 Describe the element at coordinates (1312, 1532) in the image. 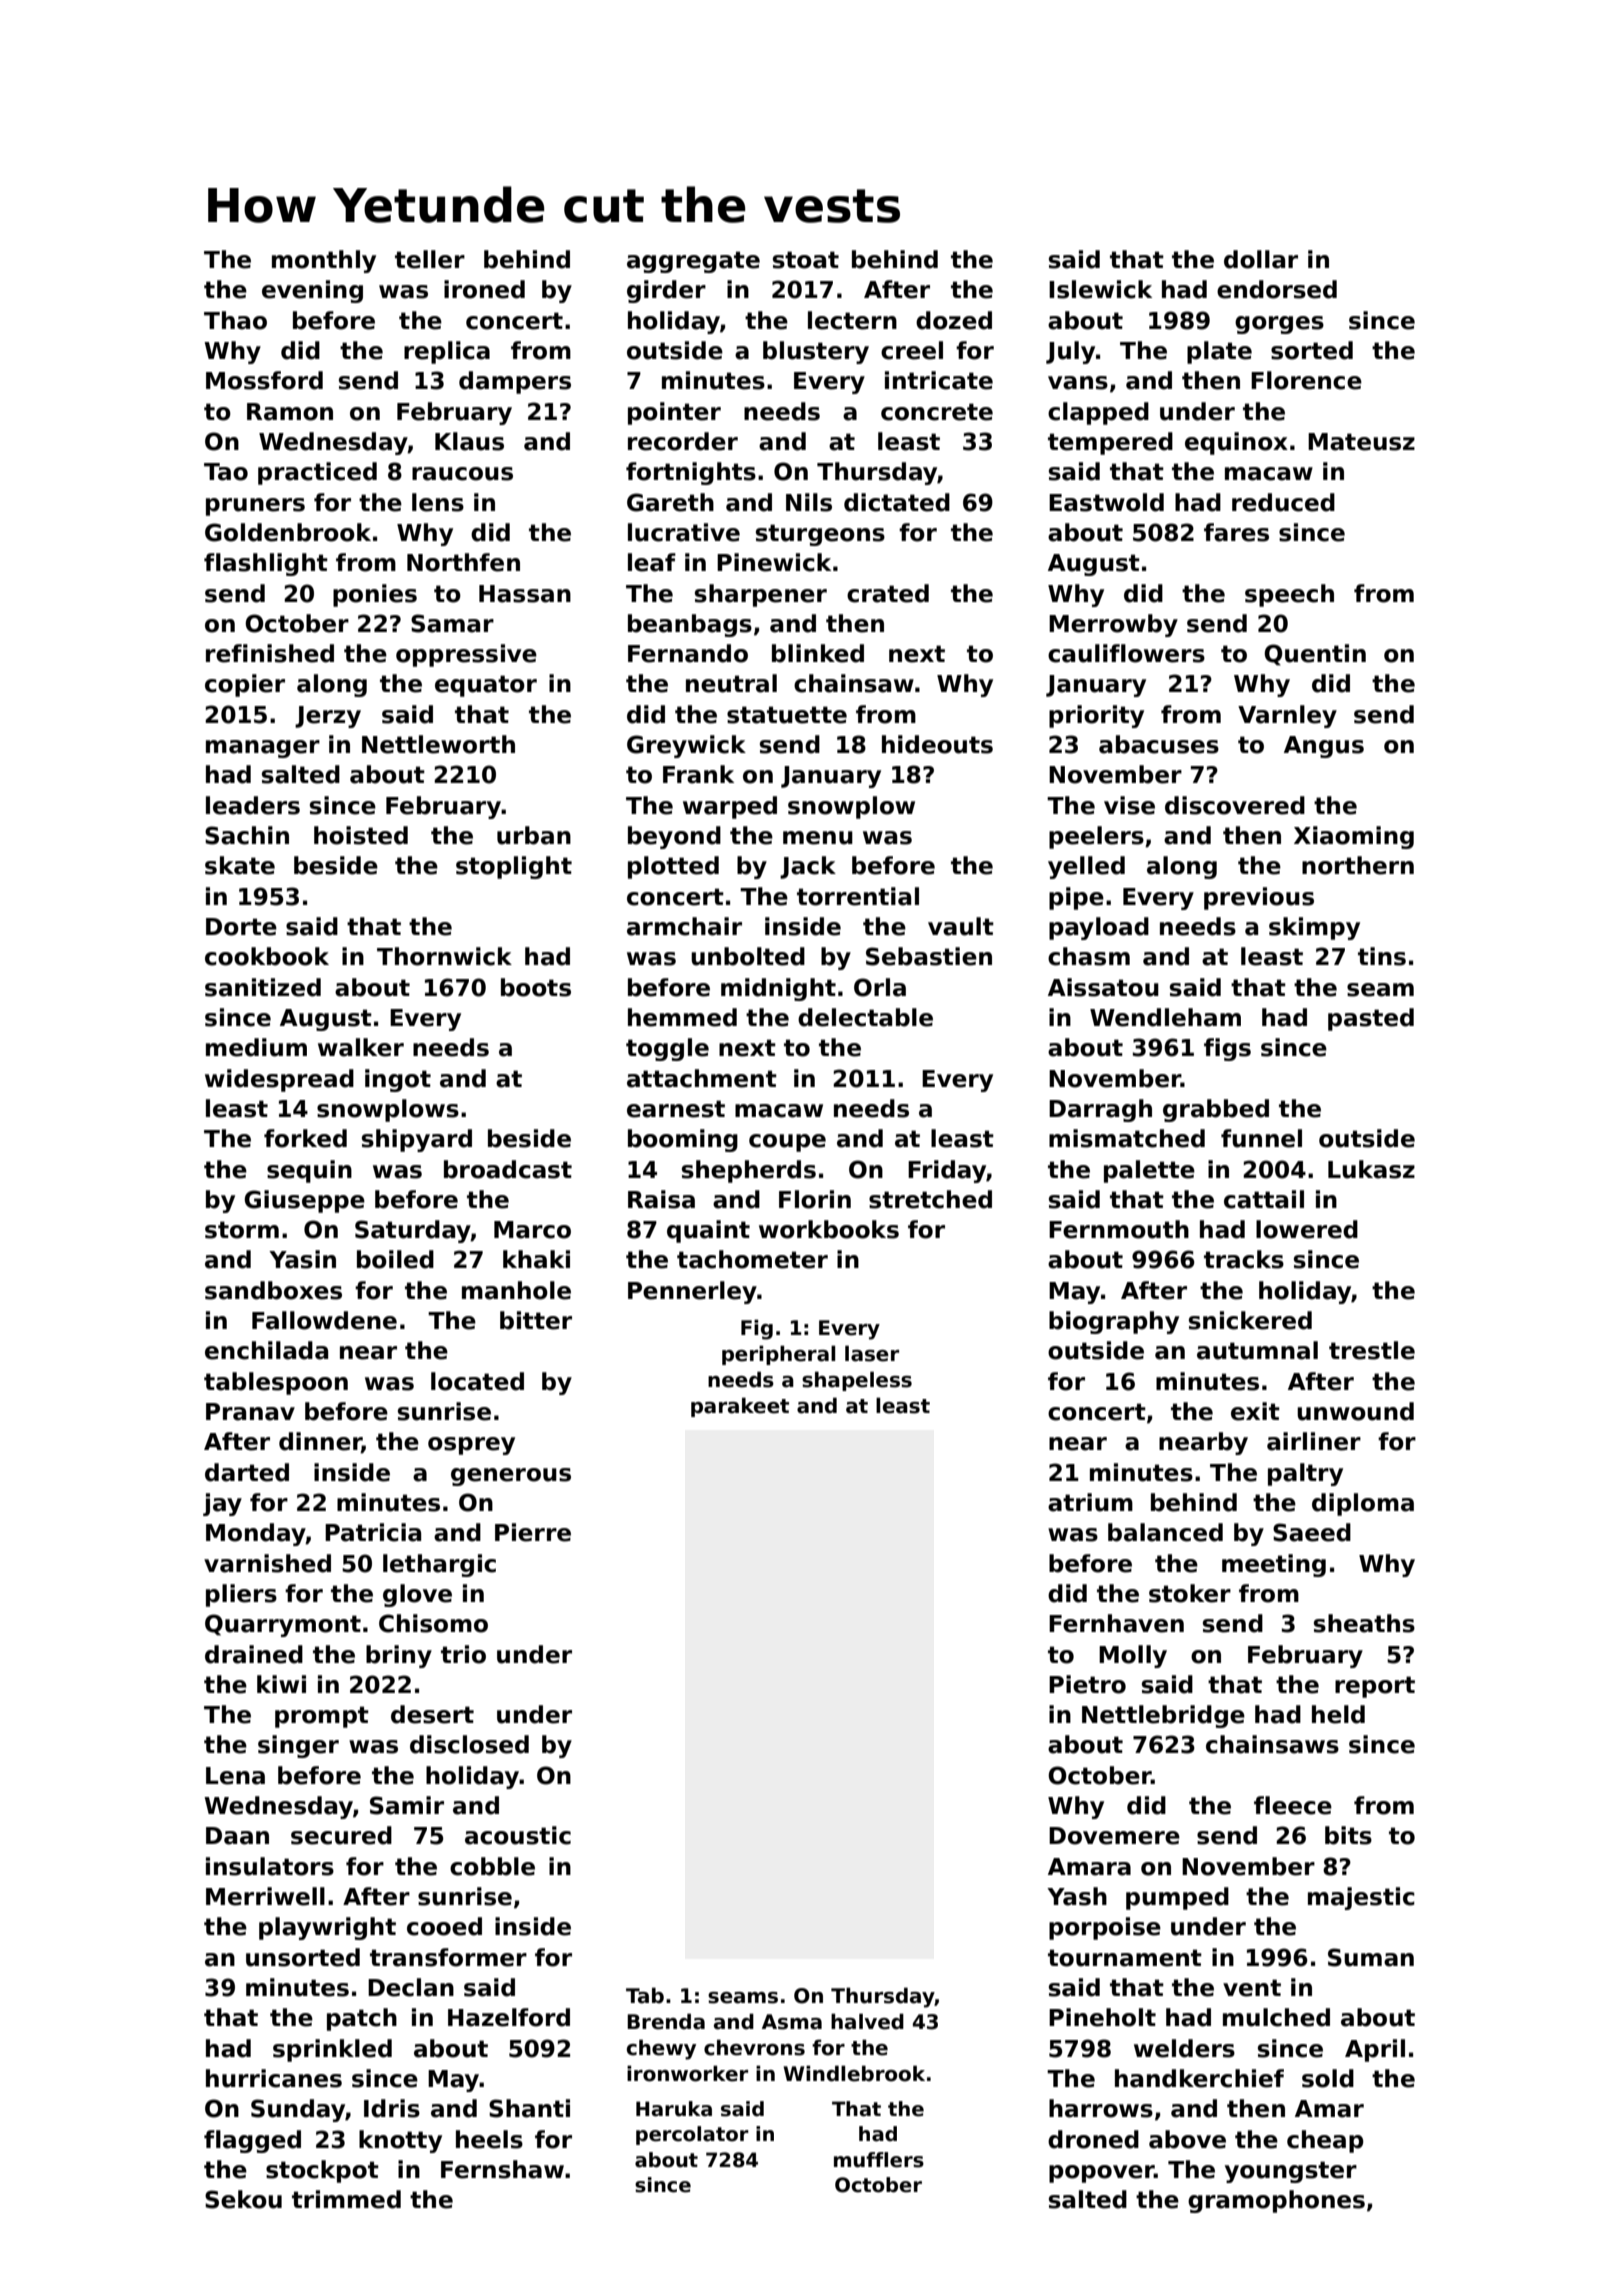

I see `Saeed` at that location.
